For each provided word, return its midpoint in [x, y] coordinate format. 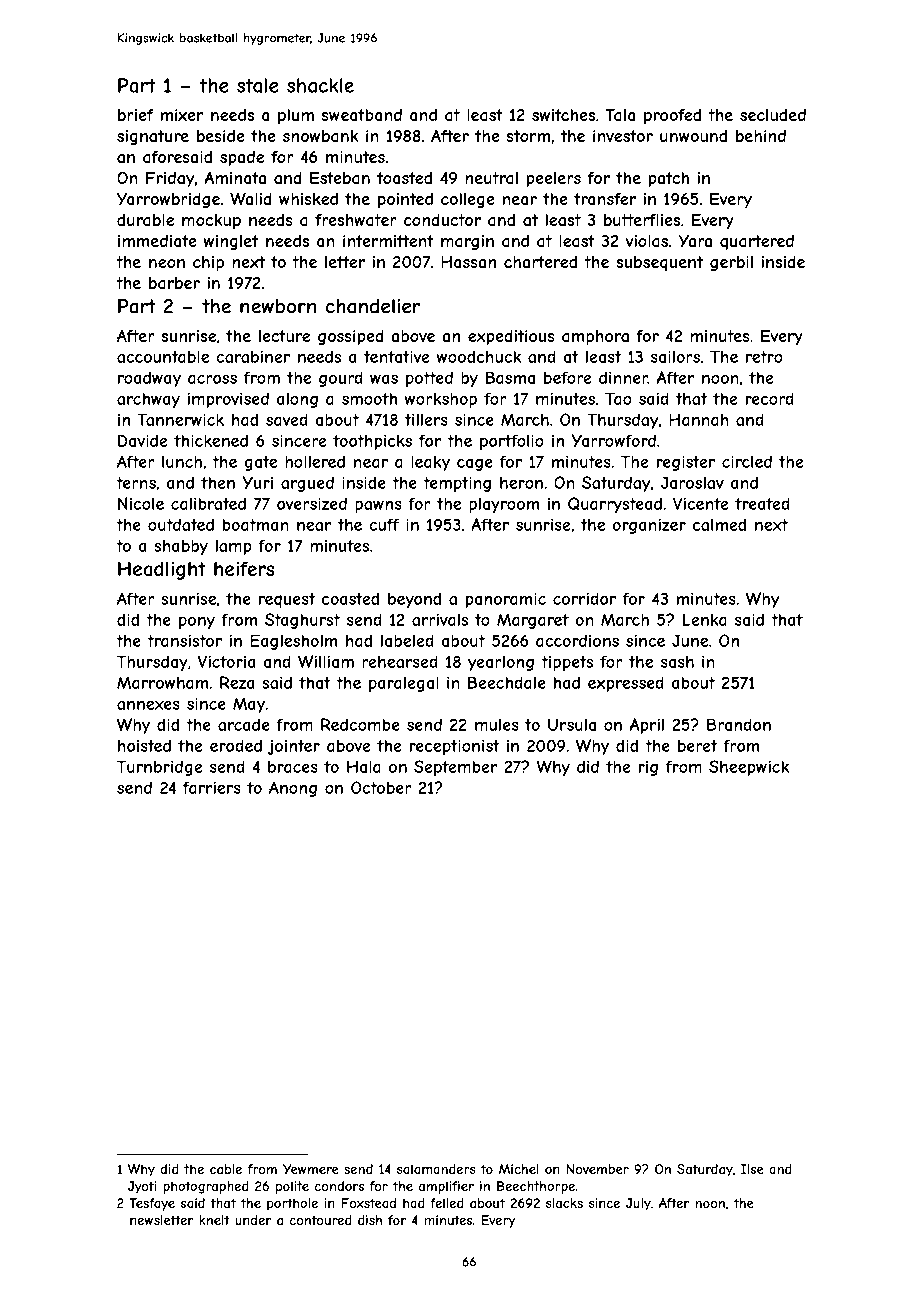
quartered [757, 242]
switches [563, 115]
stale [258, 85]
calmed [719, 524]
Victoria [226, 661]
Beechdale [507, 682]
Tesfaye [152, 1204]
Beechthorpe [536, 1187]
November [597, 1169]
